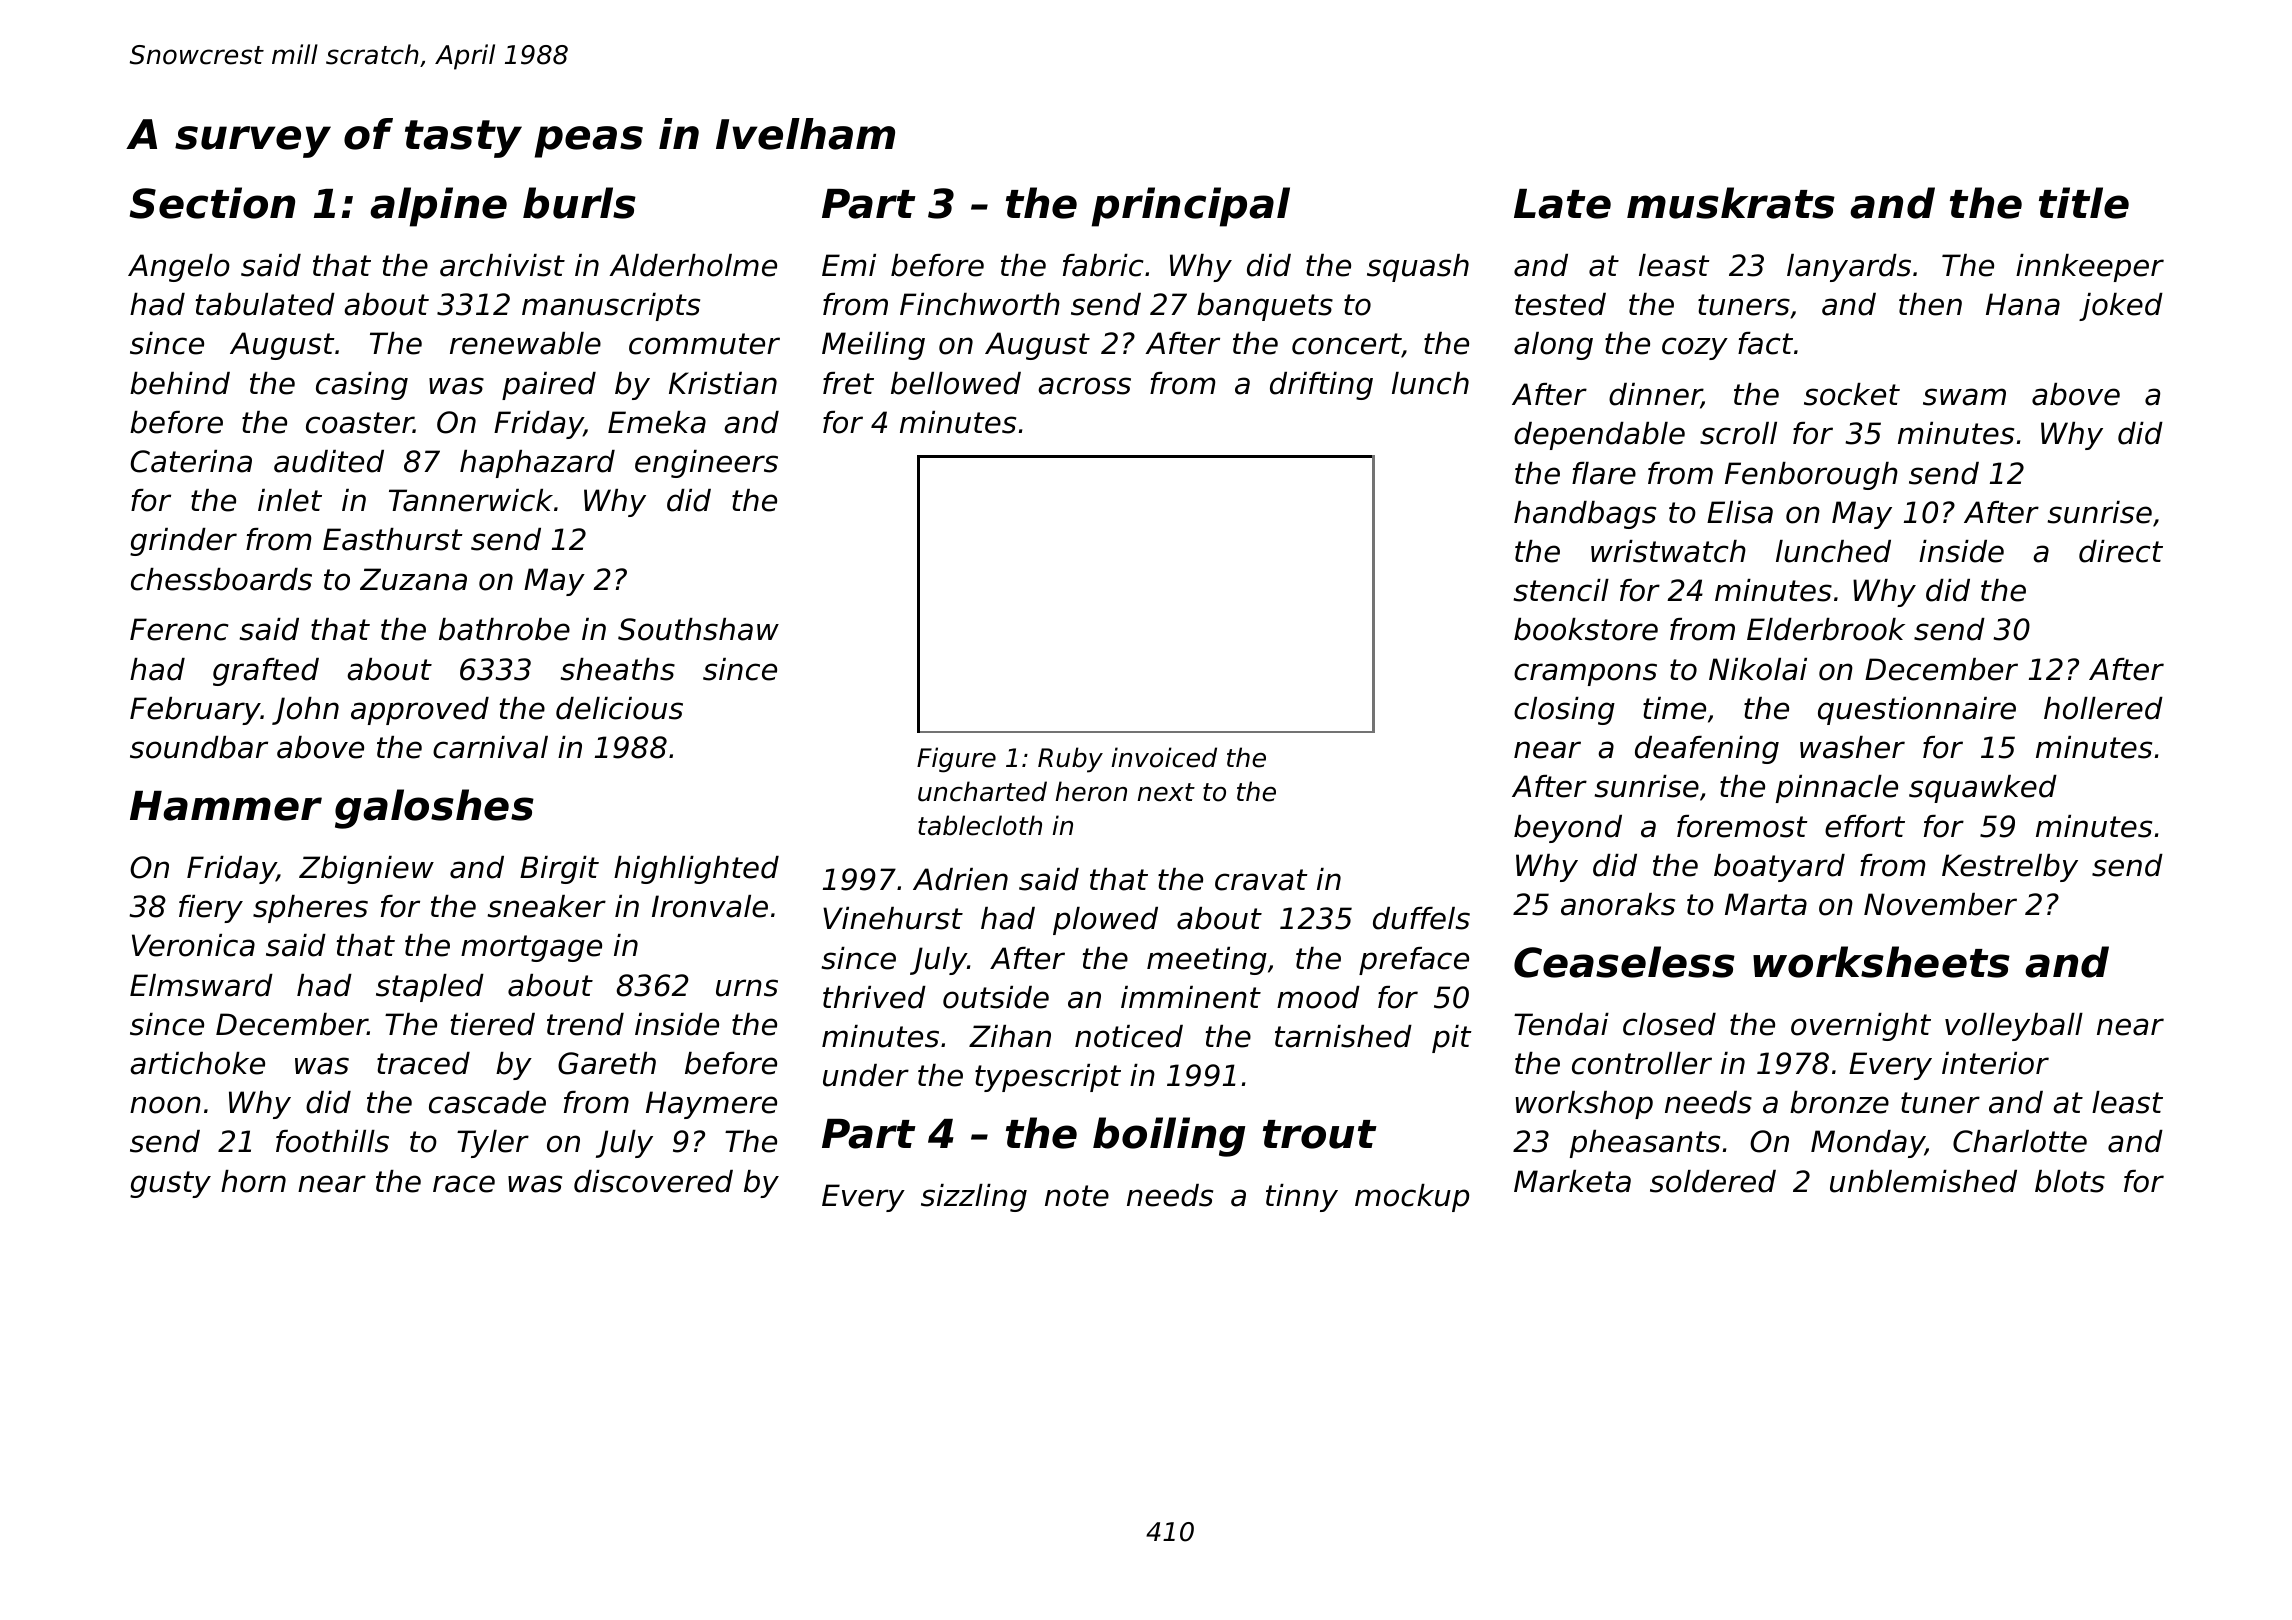 The image size is (2292, 1620). I want to click on behind, so click(180, 383).
